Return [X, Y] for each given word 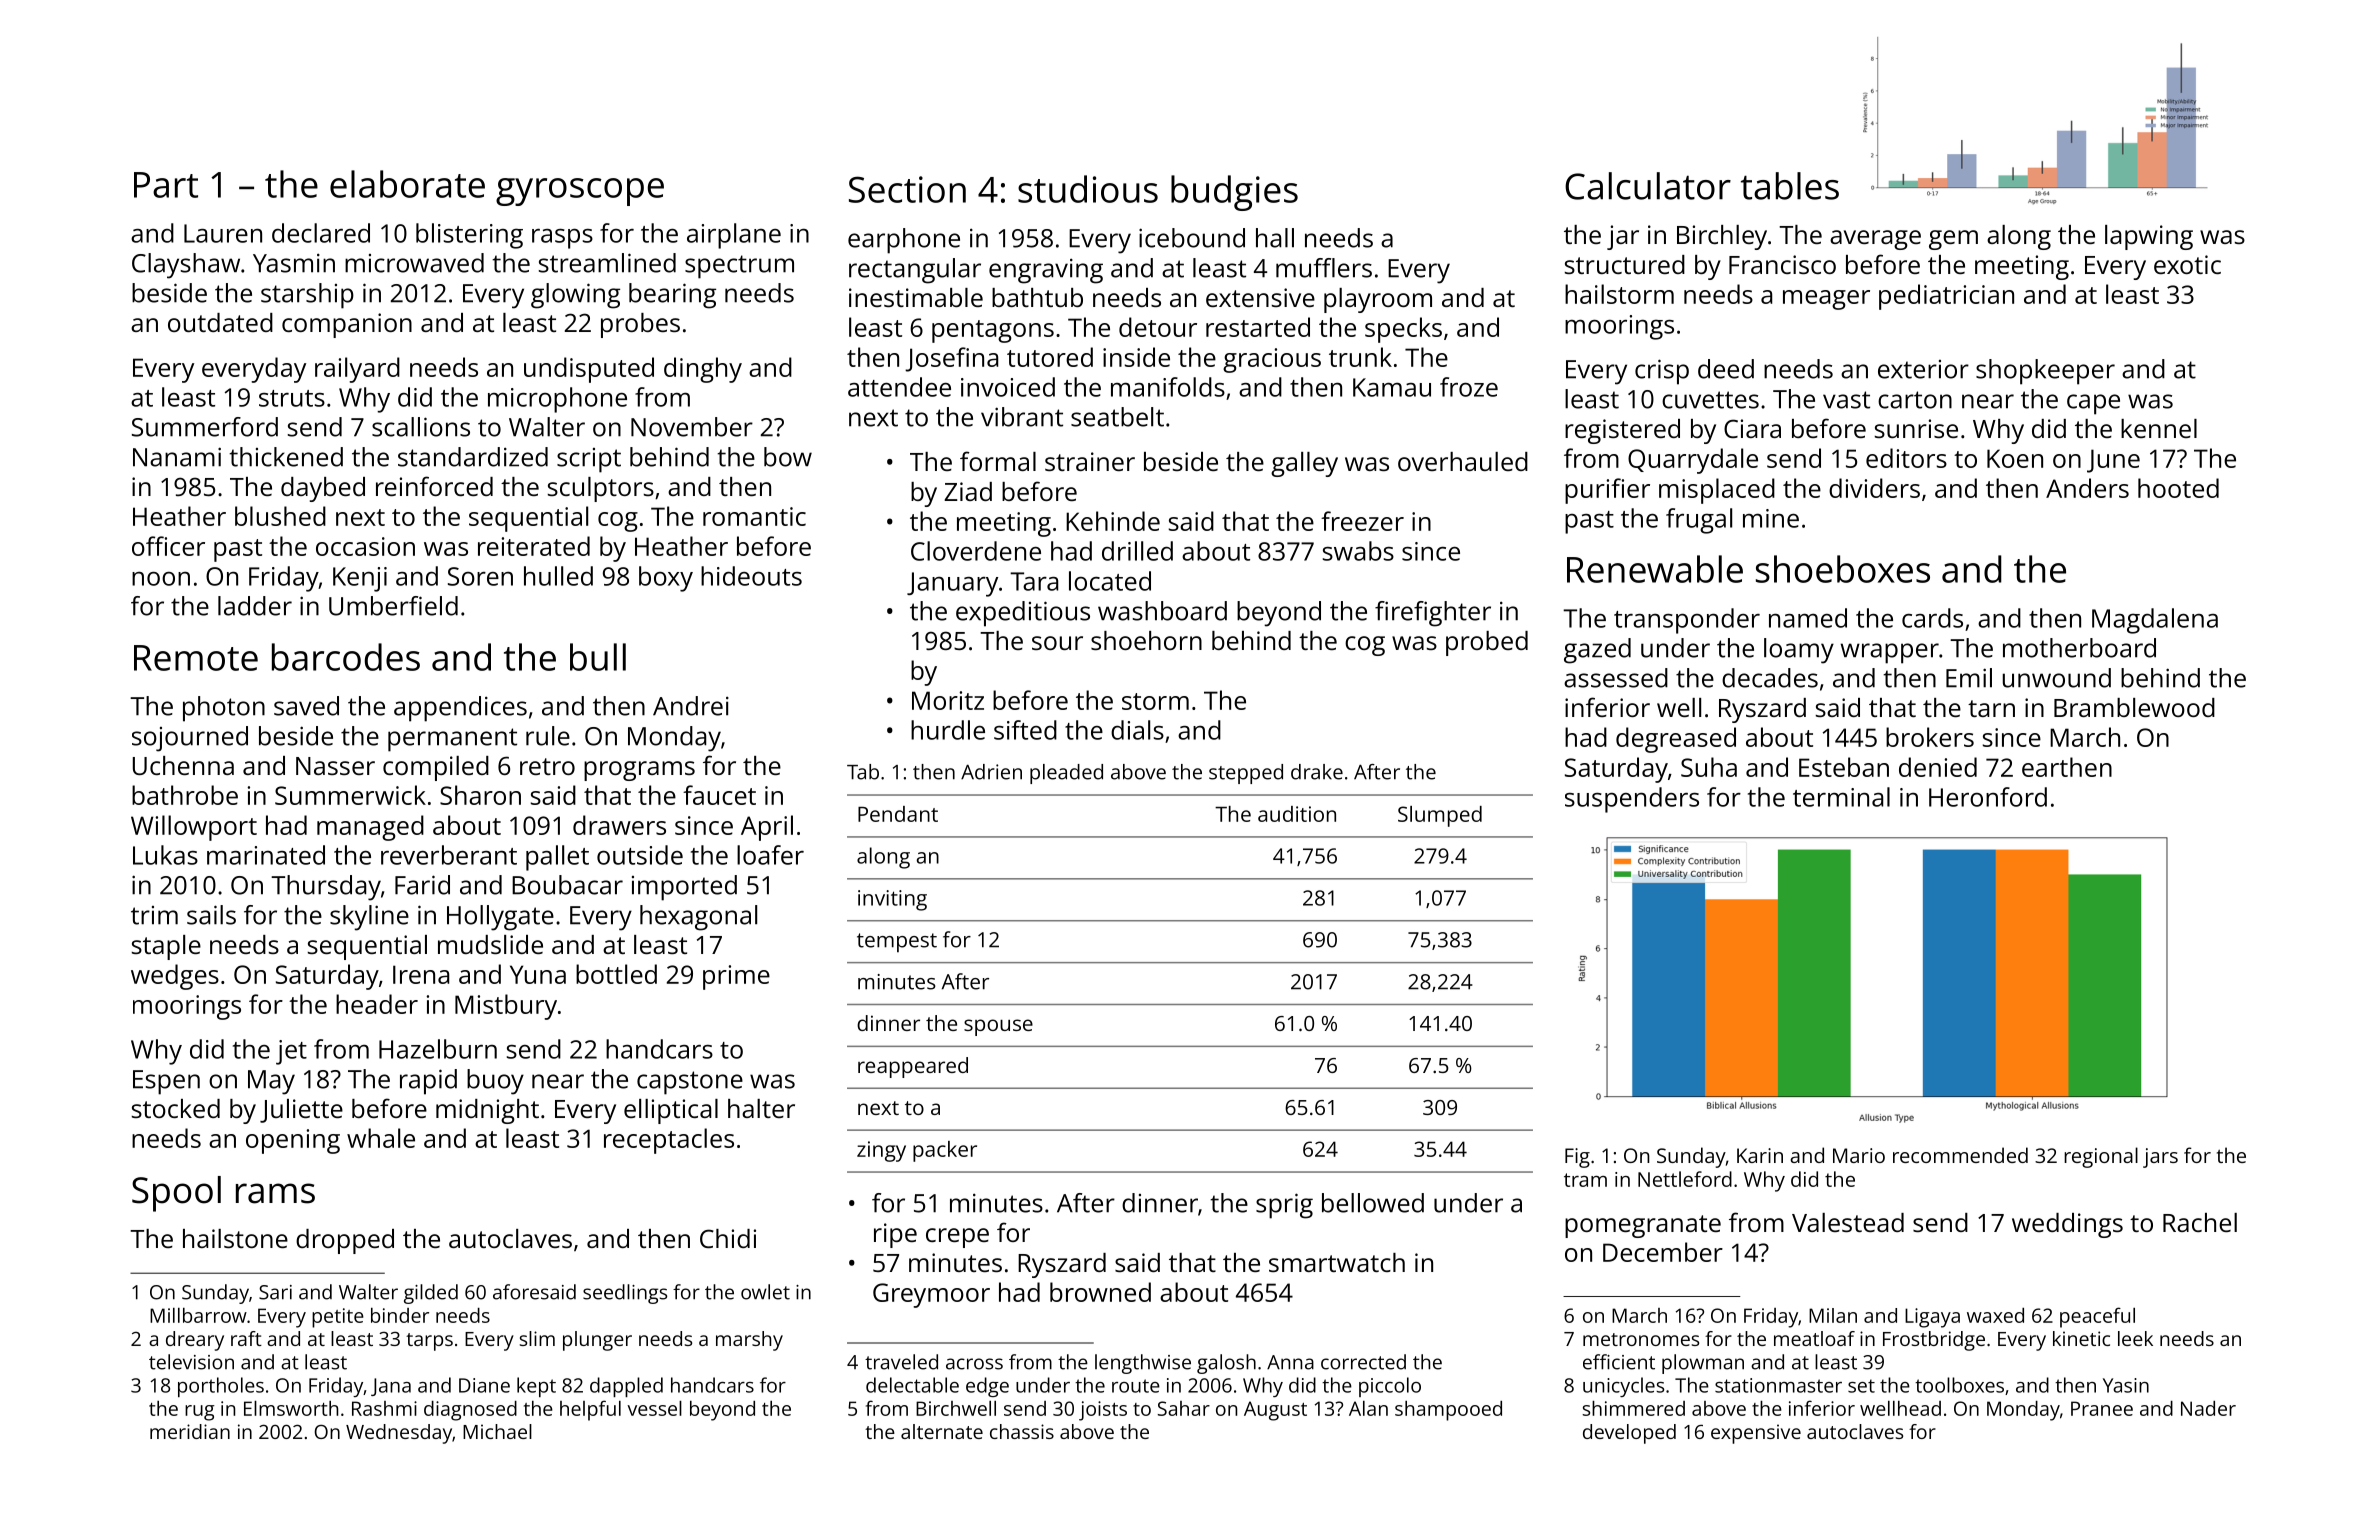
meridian [190, 1431]
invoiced [1008, 387]
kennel [2159, 428]
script [589, 460]
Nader [2208, 1408]
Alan [1368, 1408]
